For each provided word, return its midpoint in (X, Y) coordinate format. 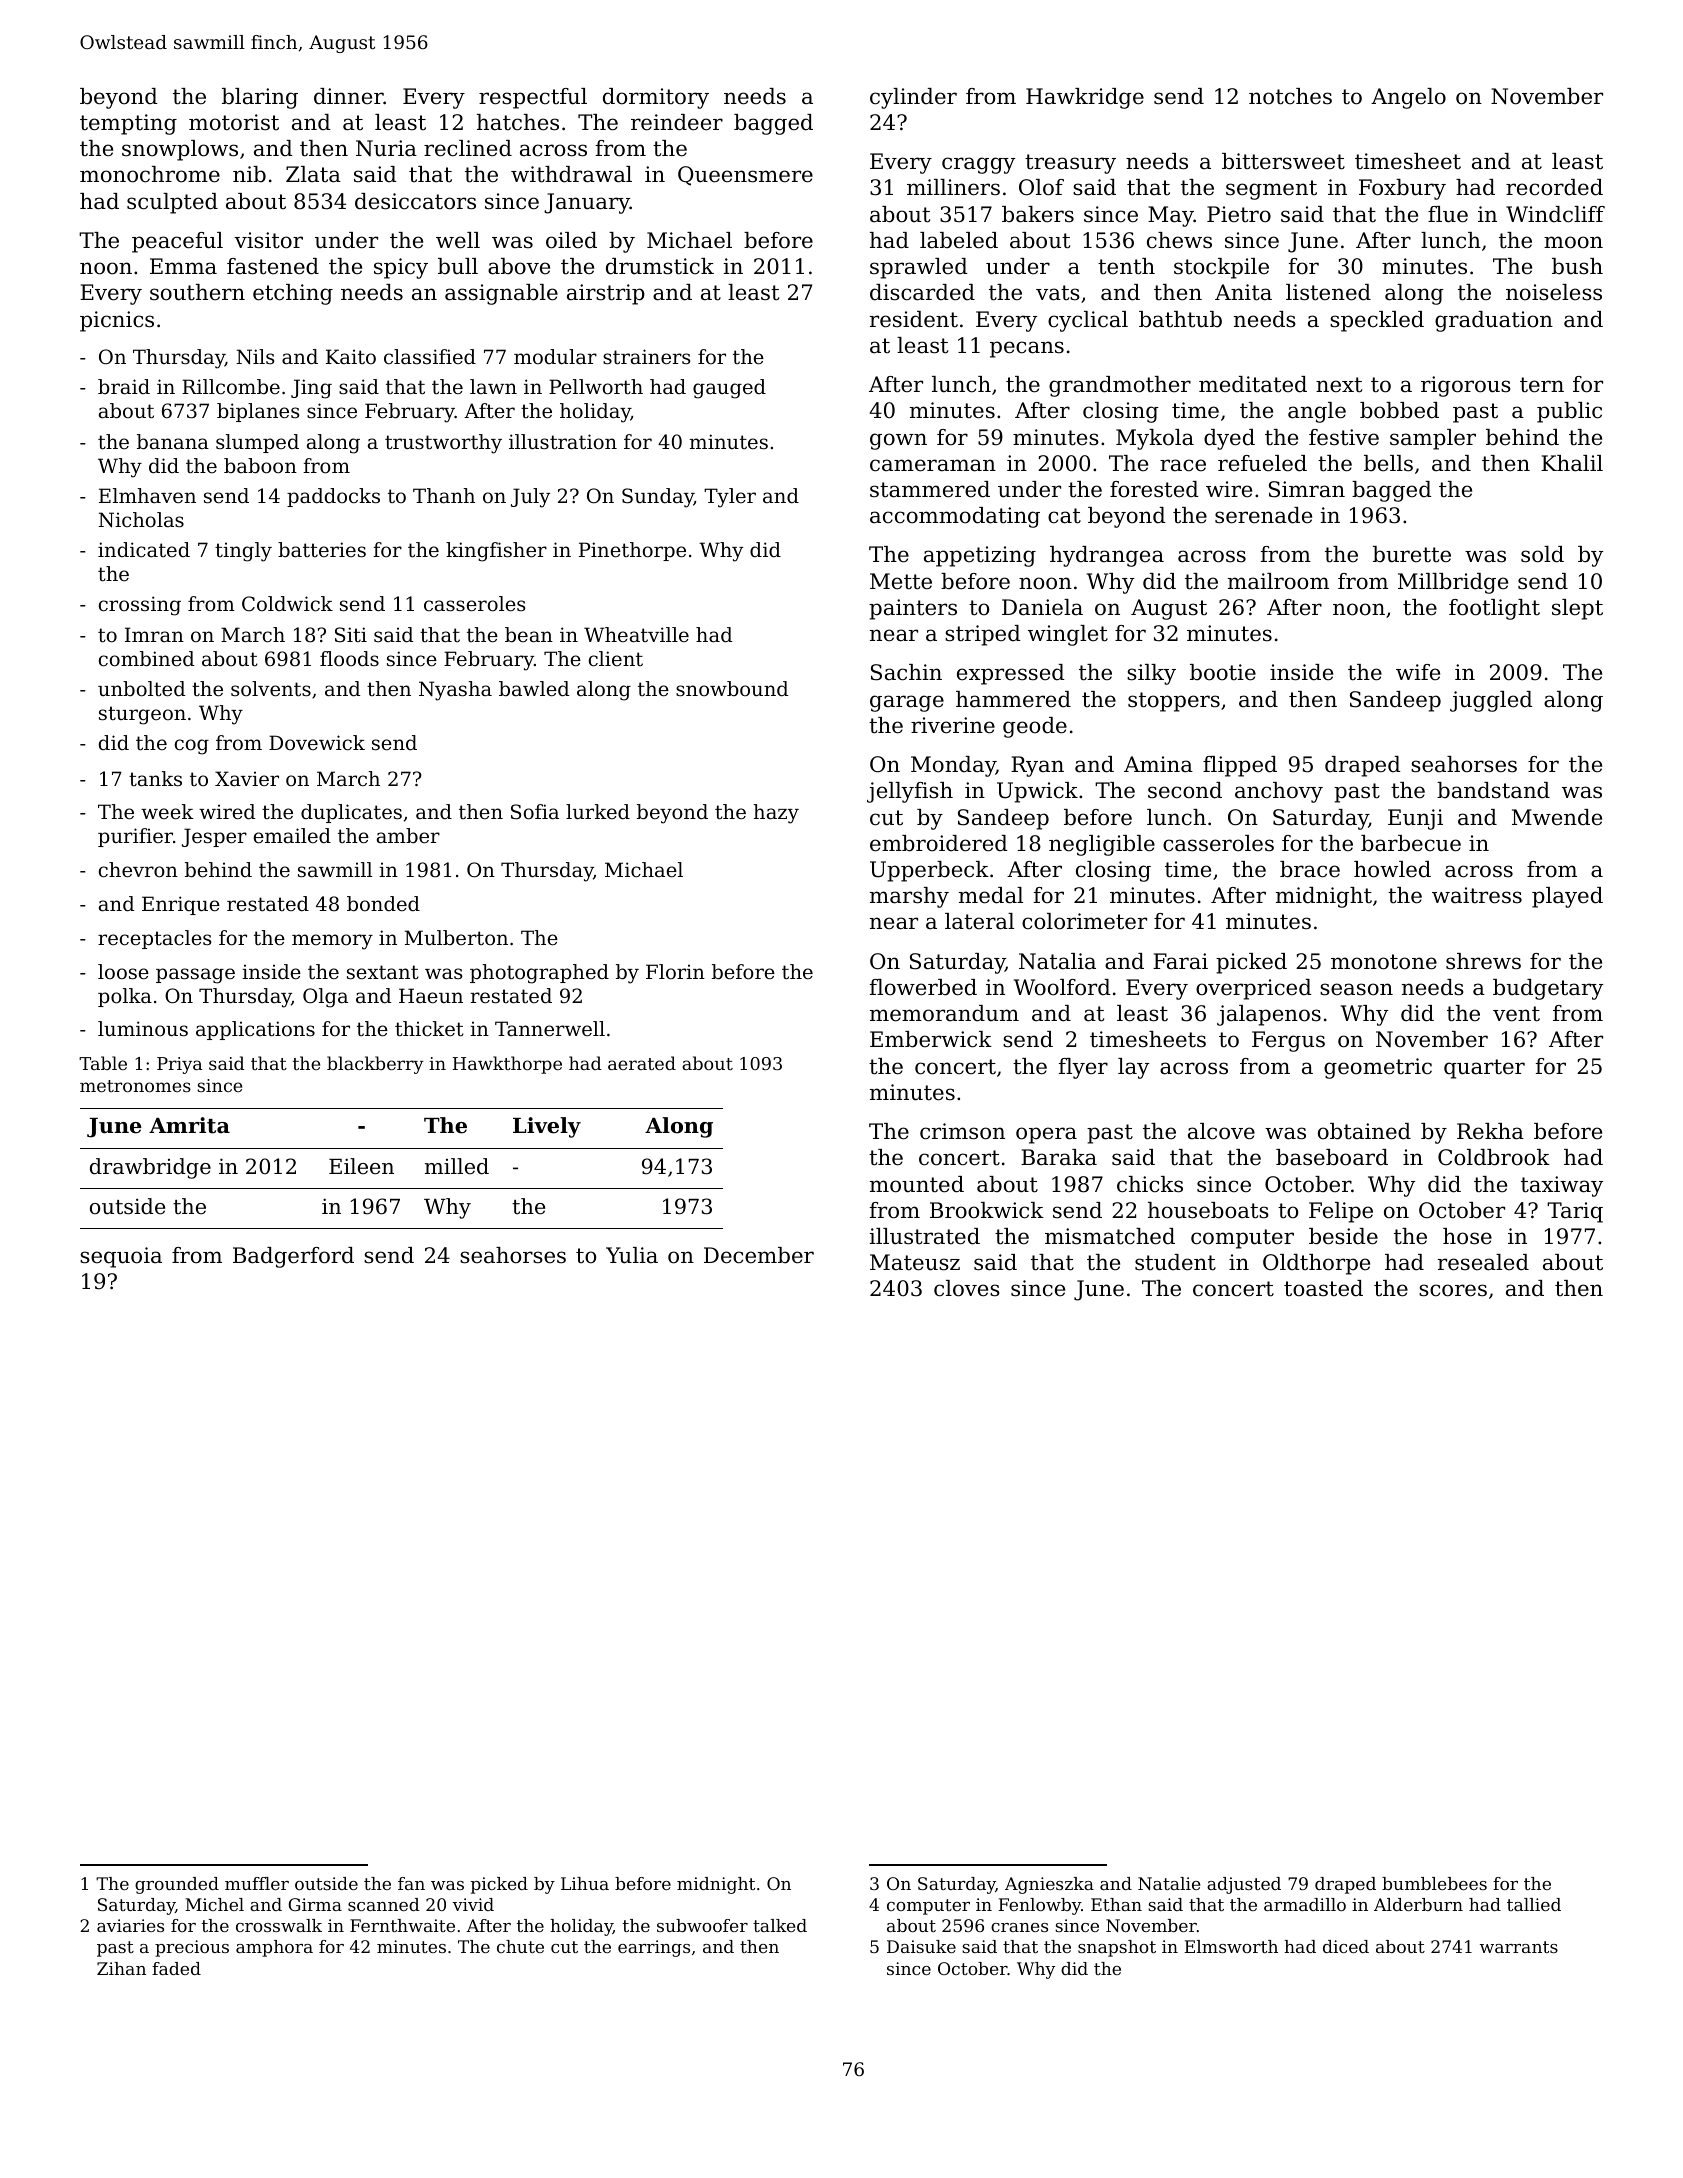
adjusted (1244, 1885)
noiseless (1554, 292)
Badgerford (293, 1257)
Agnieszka (1049, 1885)
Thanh (444, 496)
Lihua (585, 1883)
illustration (563, 442)
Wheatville (636, 635)
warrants (1519, 1947)
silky (1151, 674)
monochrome (150, 174)
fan (411, 1883)
